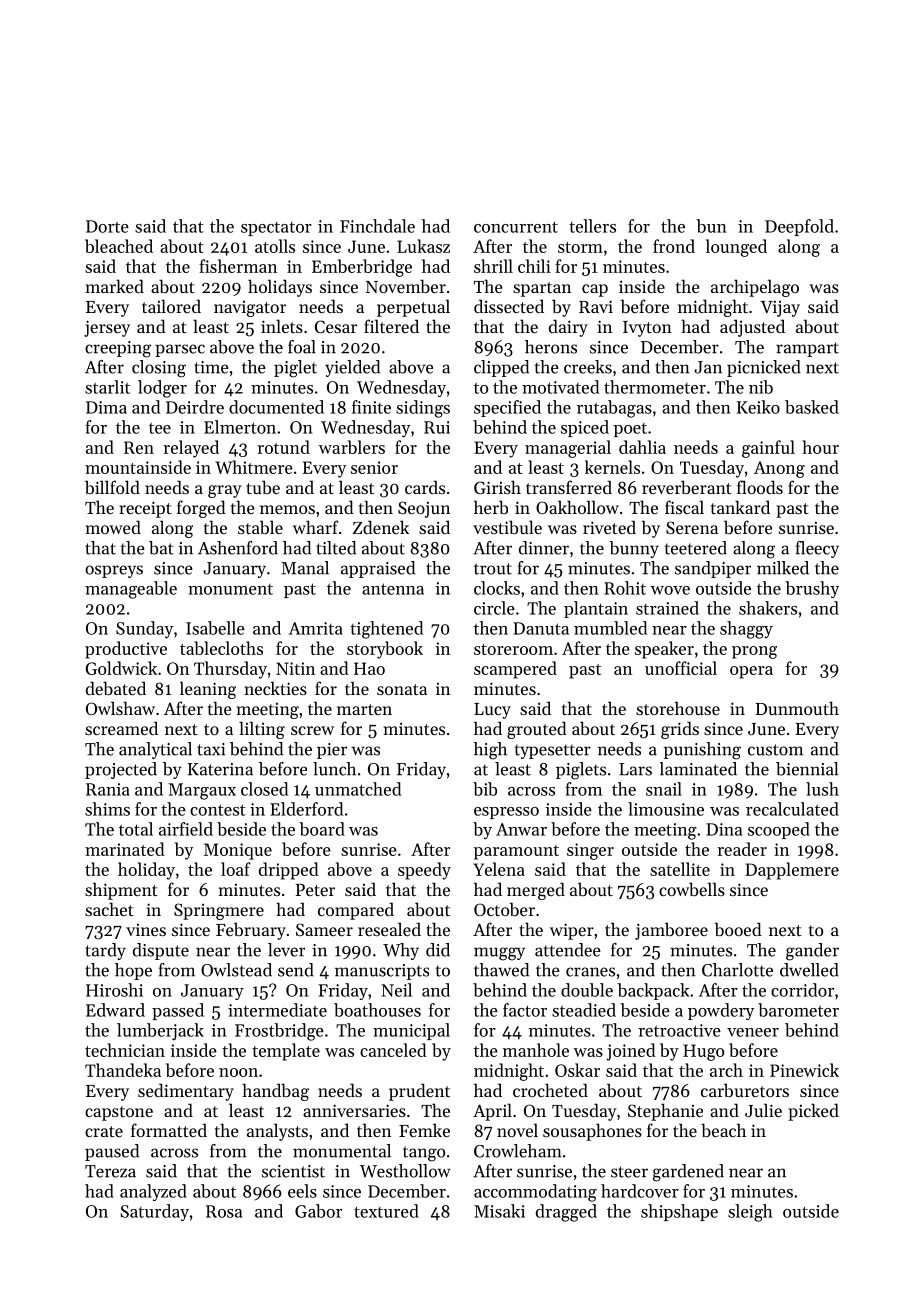 This screenshot has width=924, height=1308. Describe the element at coordinates (225, 491) in the screenshot. I see `gray` at that location.
